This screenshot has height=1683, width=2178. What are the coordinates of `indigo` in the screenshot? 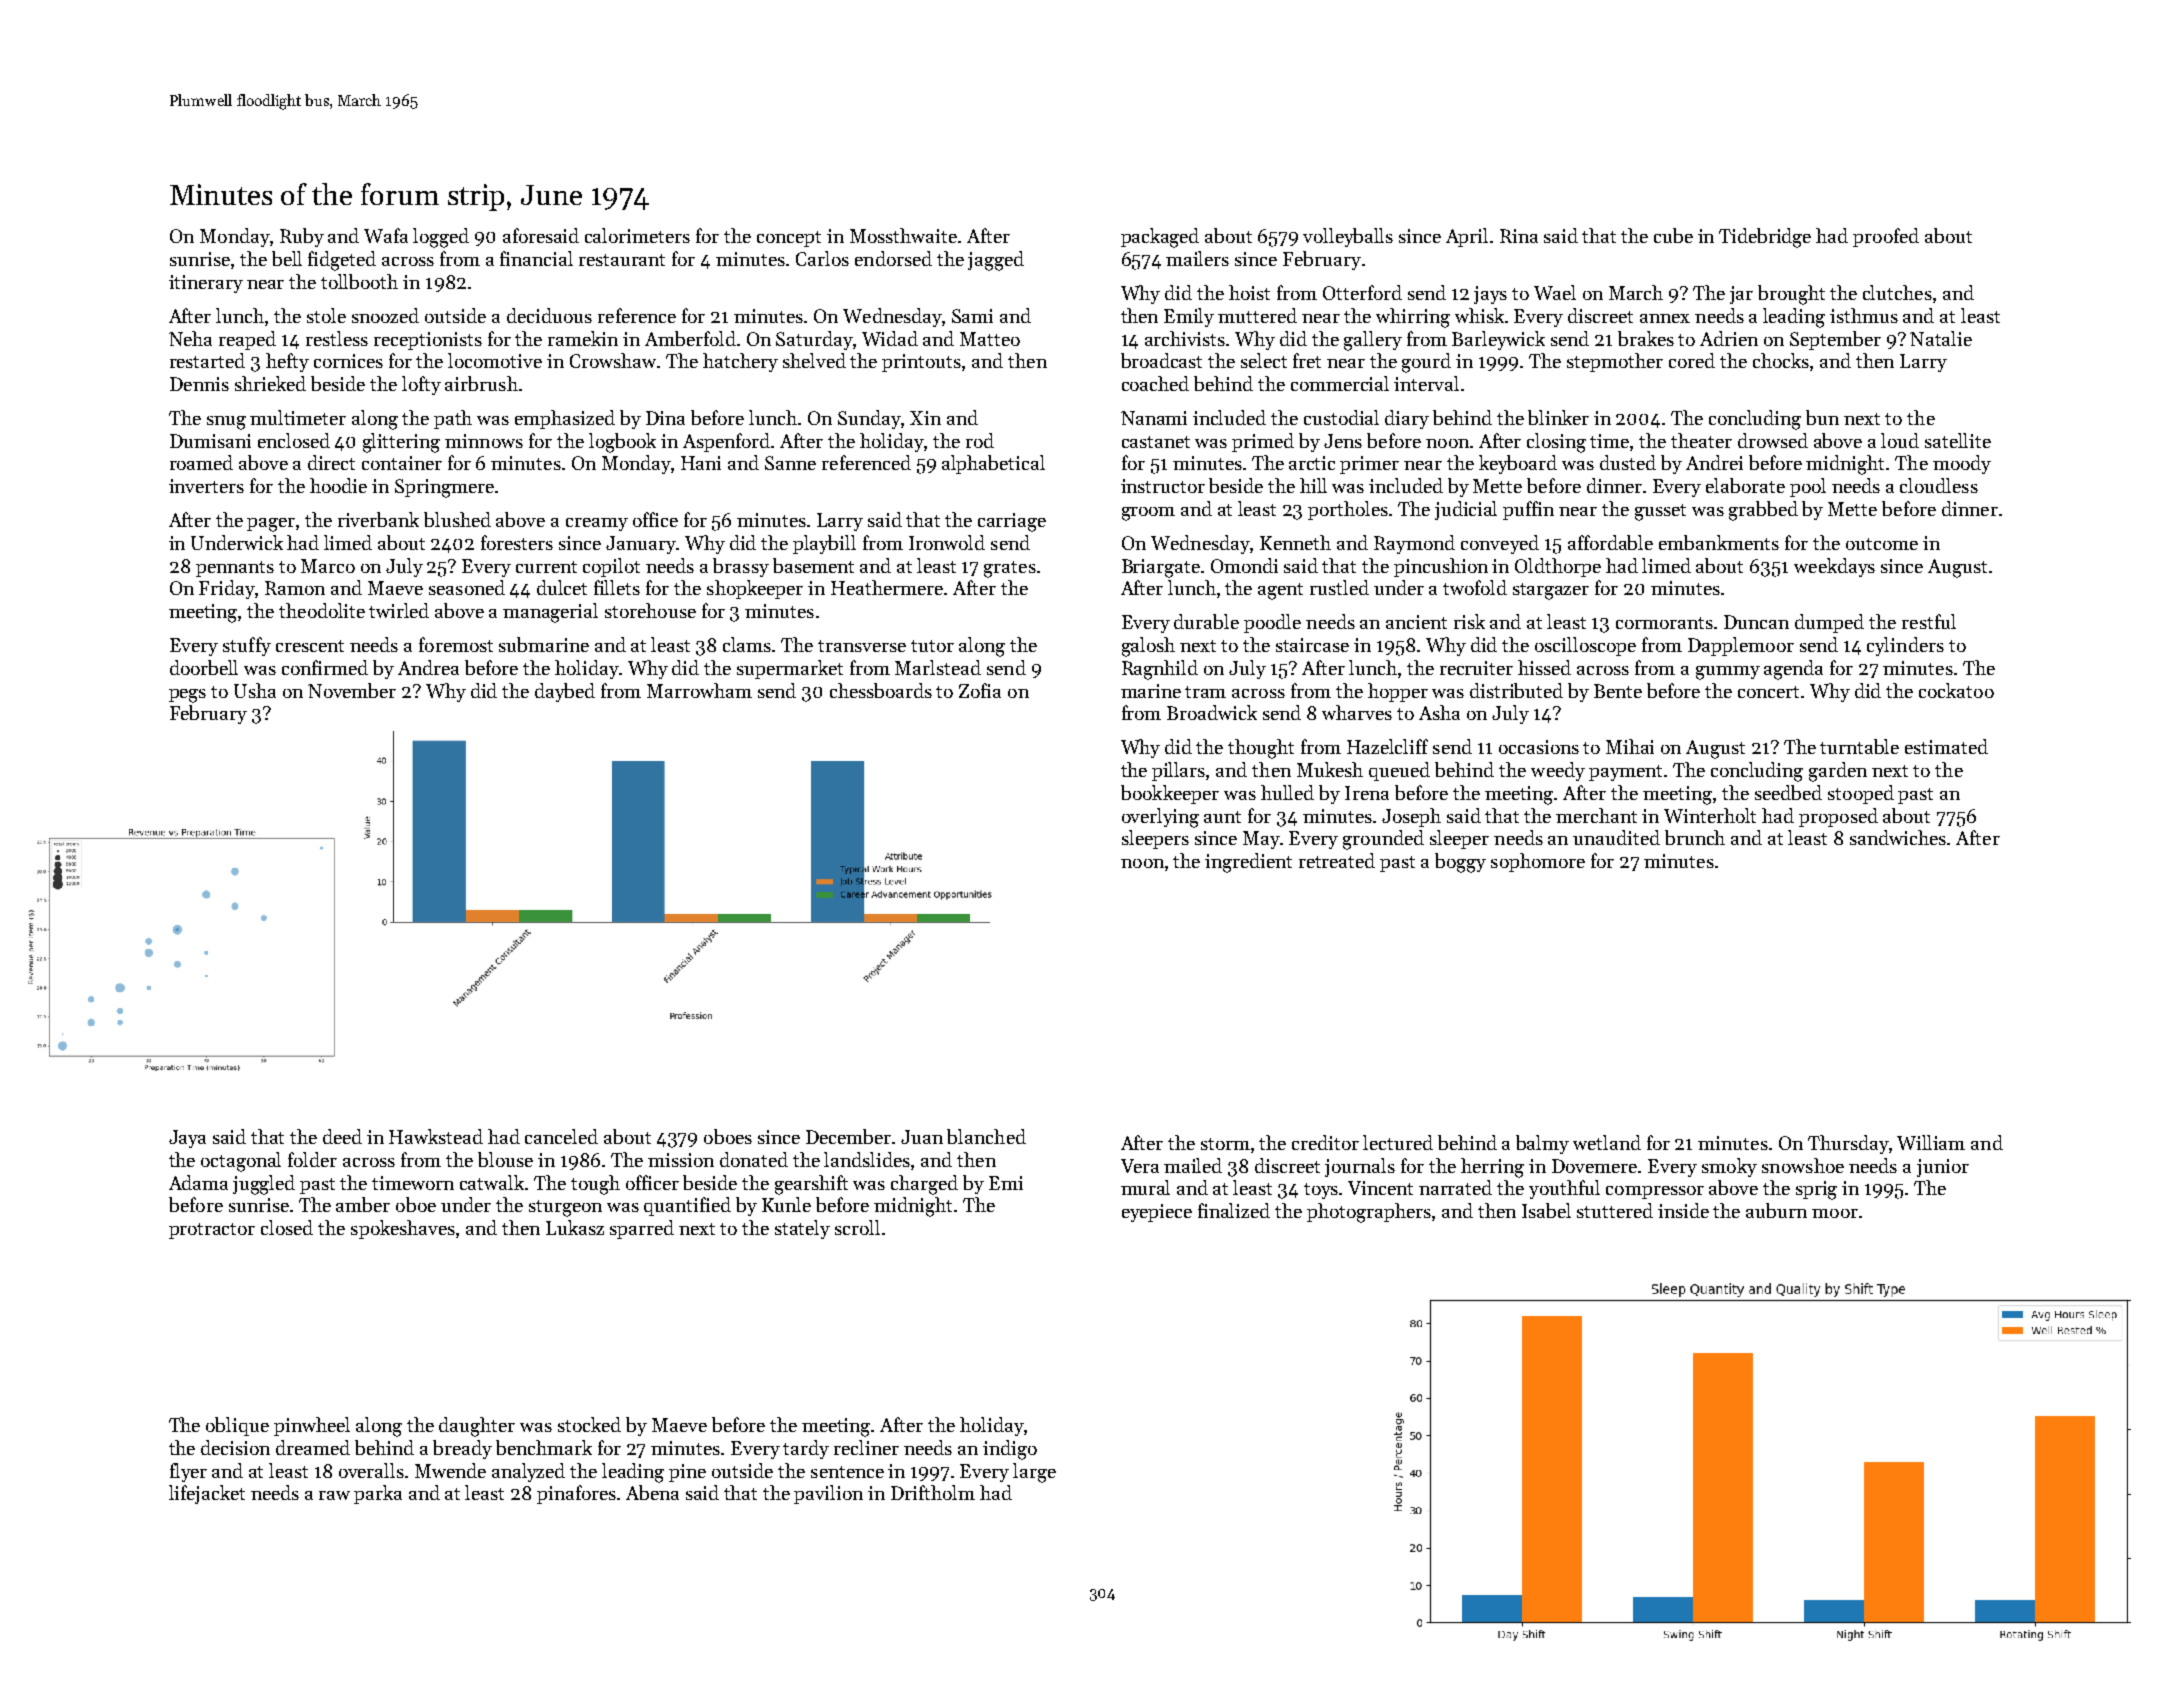 It's located at (1010, 1450).
